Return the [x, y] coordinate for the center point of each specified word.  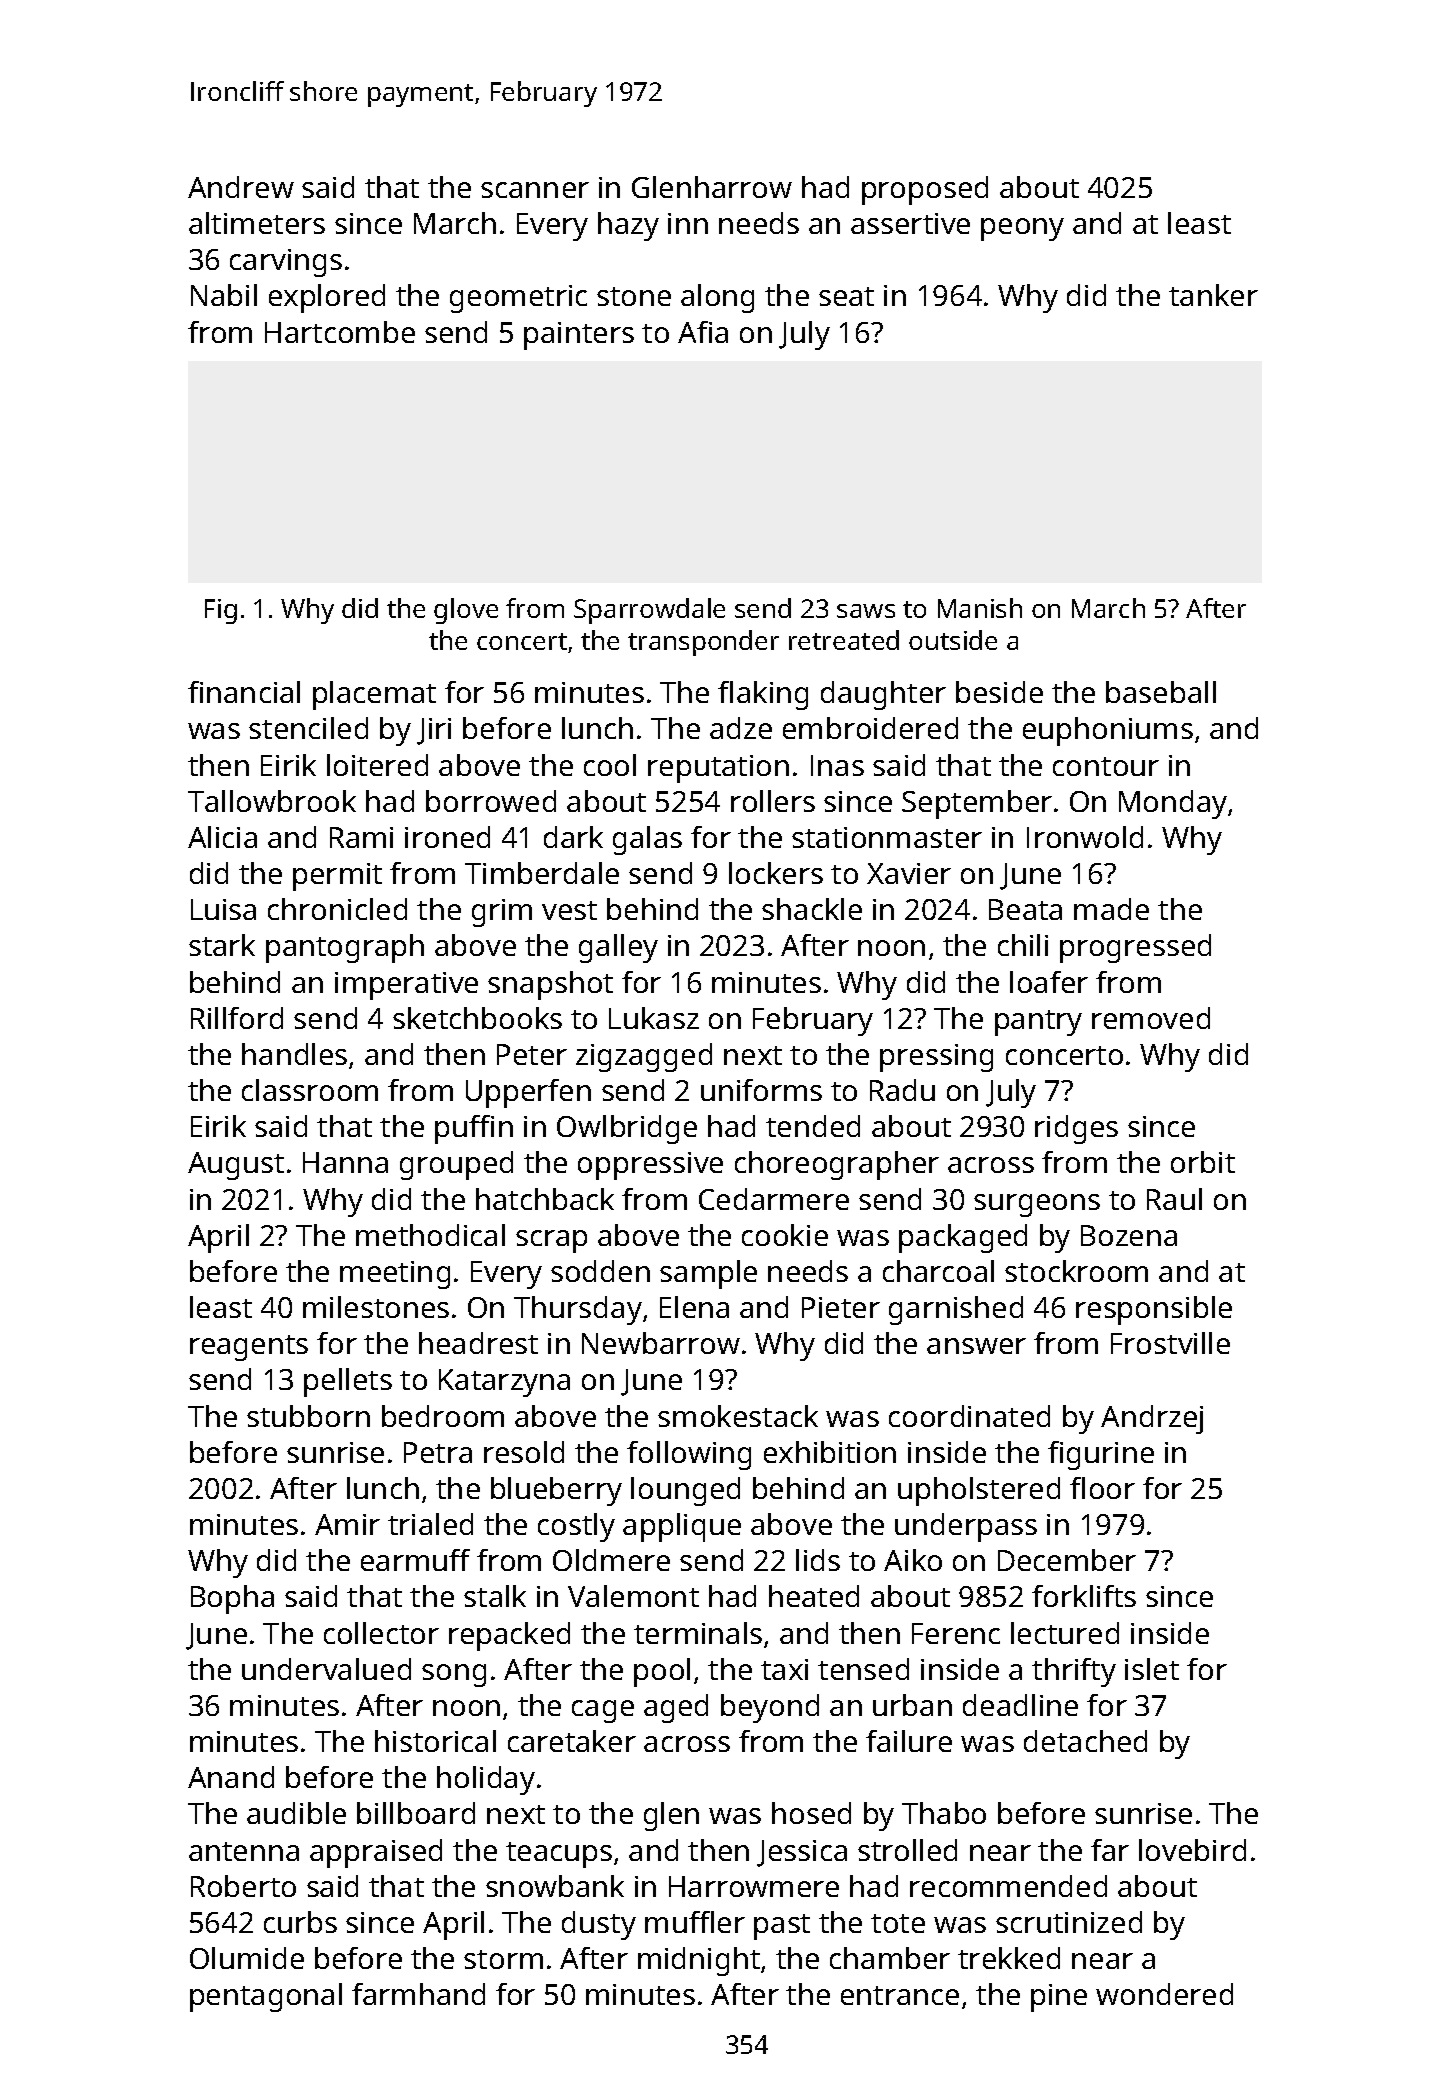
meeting [395, 1275]
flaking [763, 695]
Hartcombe [340, 332]
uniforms [761, 1090]
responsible [1154, 1310]
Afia [703, 332]
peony [1022, 229]
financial [244, 692]
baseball [1161, 692]
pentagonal [266, 1997]
